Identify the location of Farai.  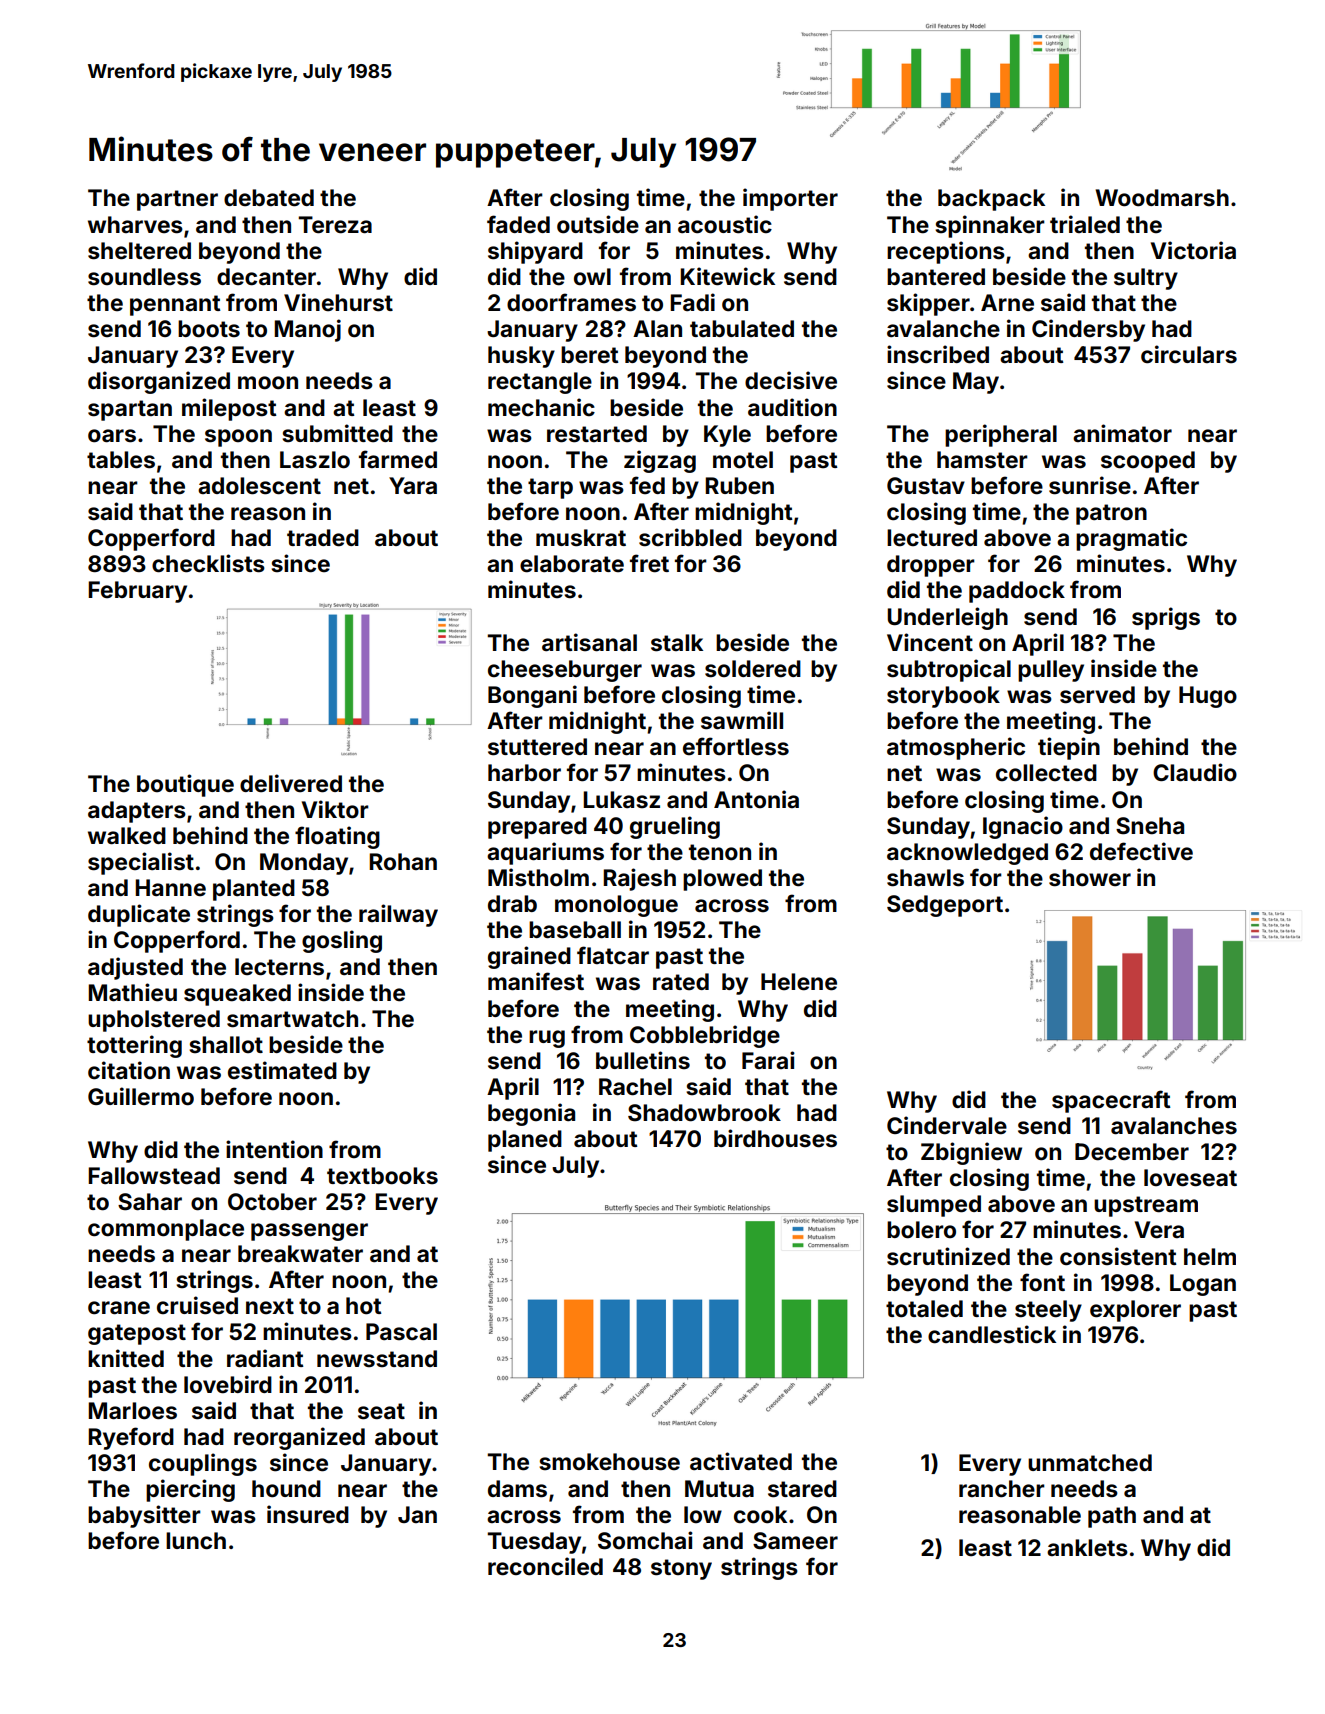
(768, 1060).
